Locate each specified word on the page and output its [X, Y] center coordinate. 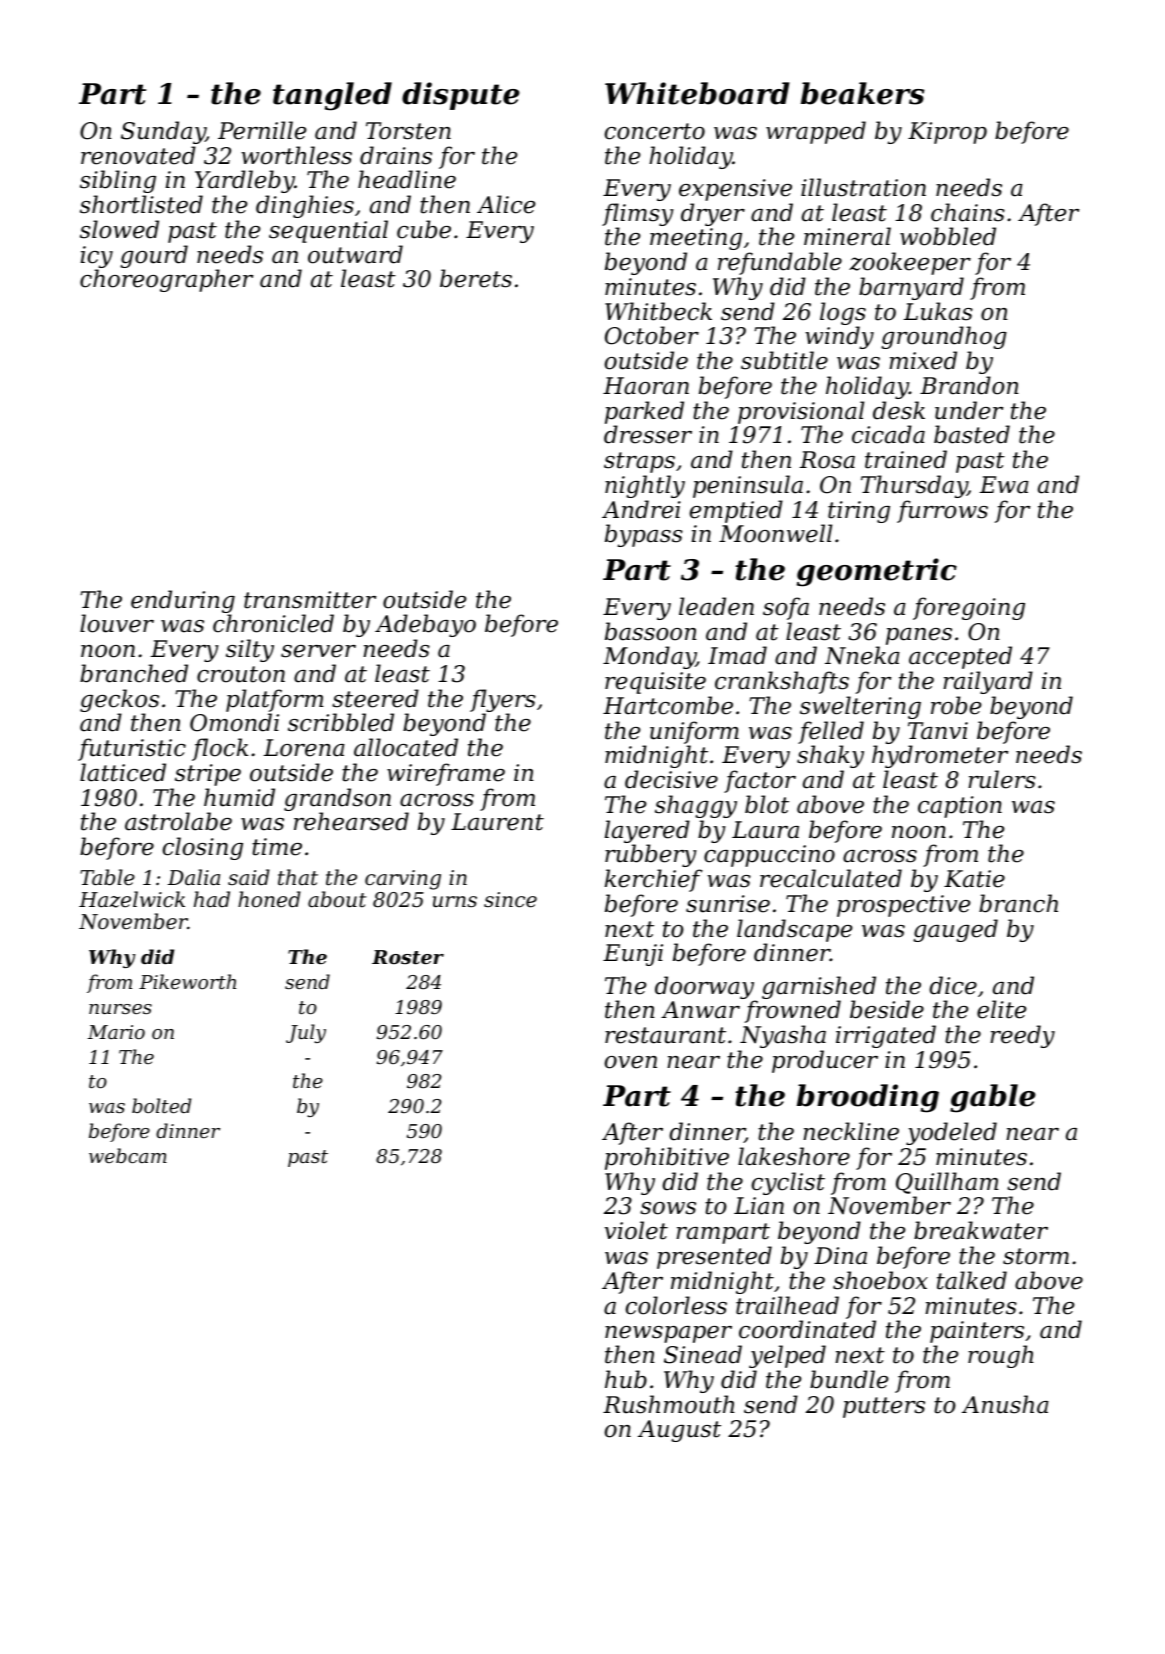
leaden [716, 606]
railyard [988, 682]
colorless [676, 1305]
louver [117, 623]
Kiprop [947, 133]
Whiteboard [697, 93]
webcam [128, 1155]
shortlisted [141, 204]
